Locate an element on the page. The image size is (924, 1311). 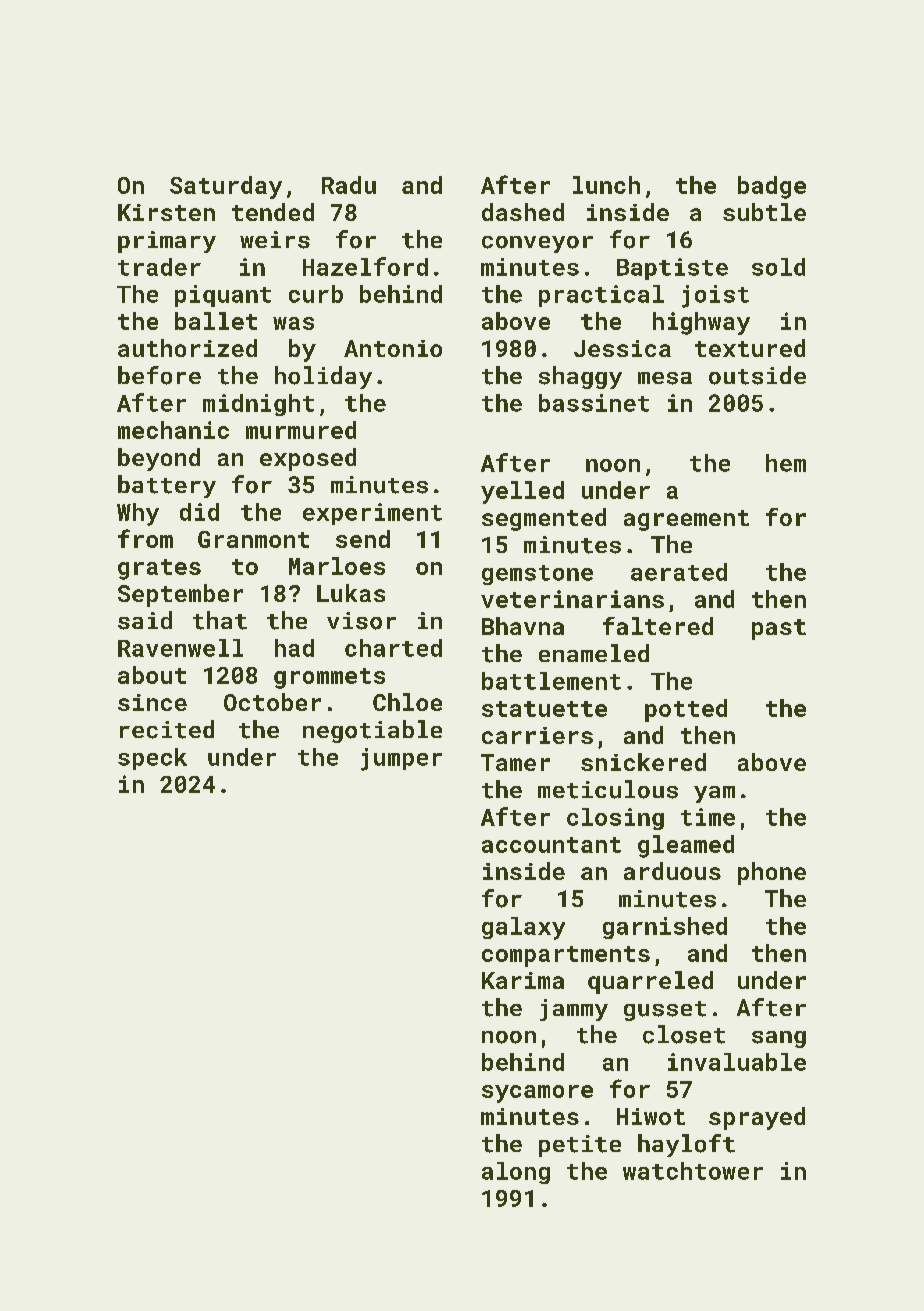
yelled is located at coordinates (522, 492).
